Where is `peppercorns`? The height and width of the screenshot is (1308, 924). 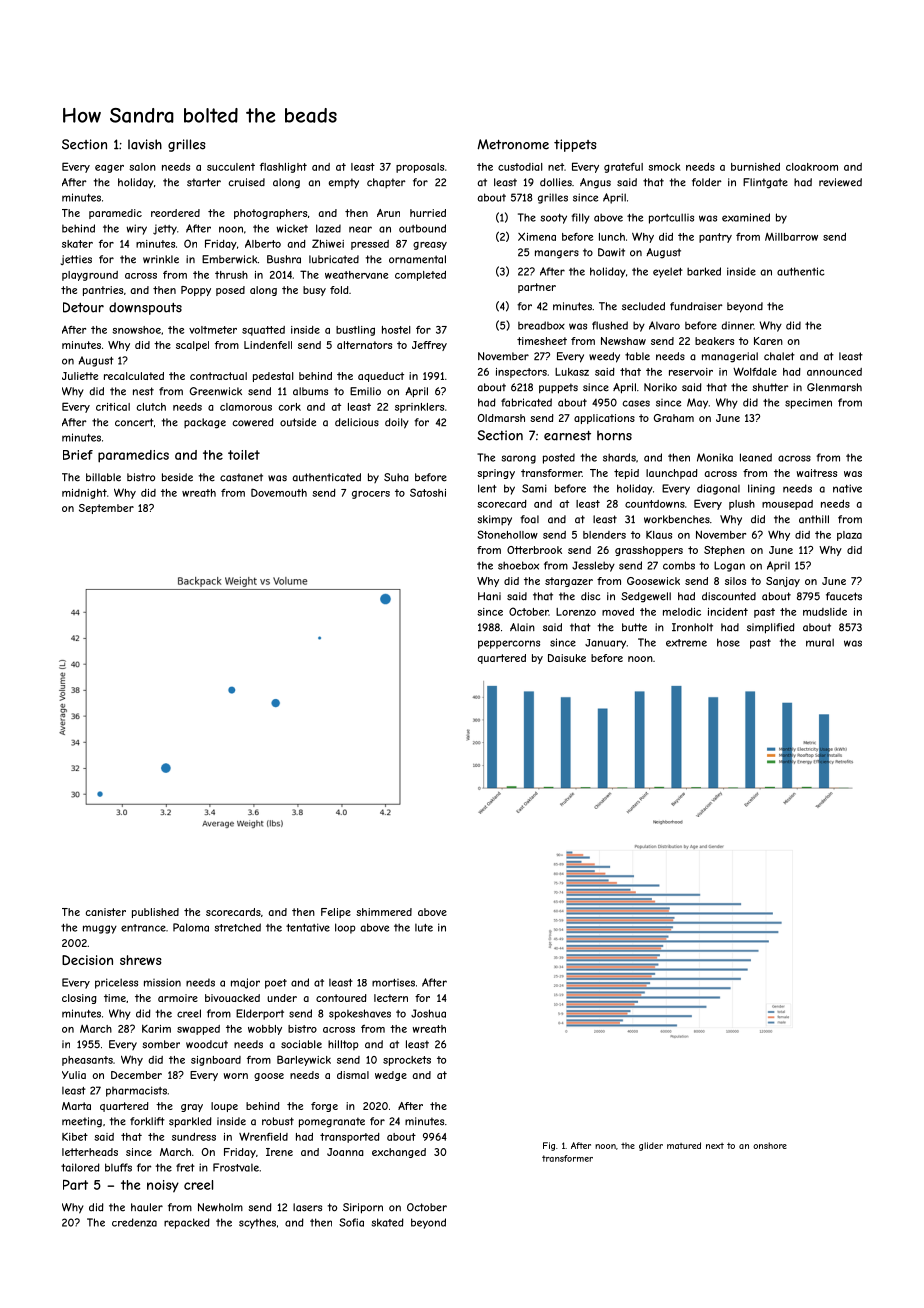 peppercorns is located at coordinates (509, 644).
